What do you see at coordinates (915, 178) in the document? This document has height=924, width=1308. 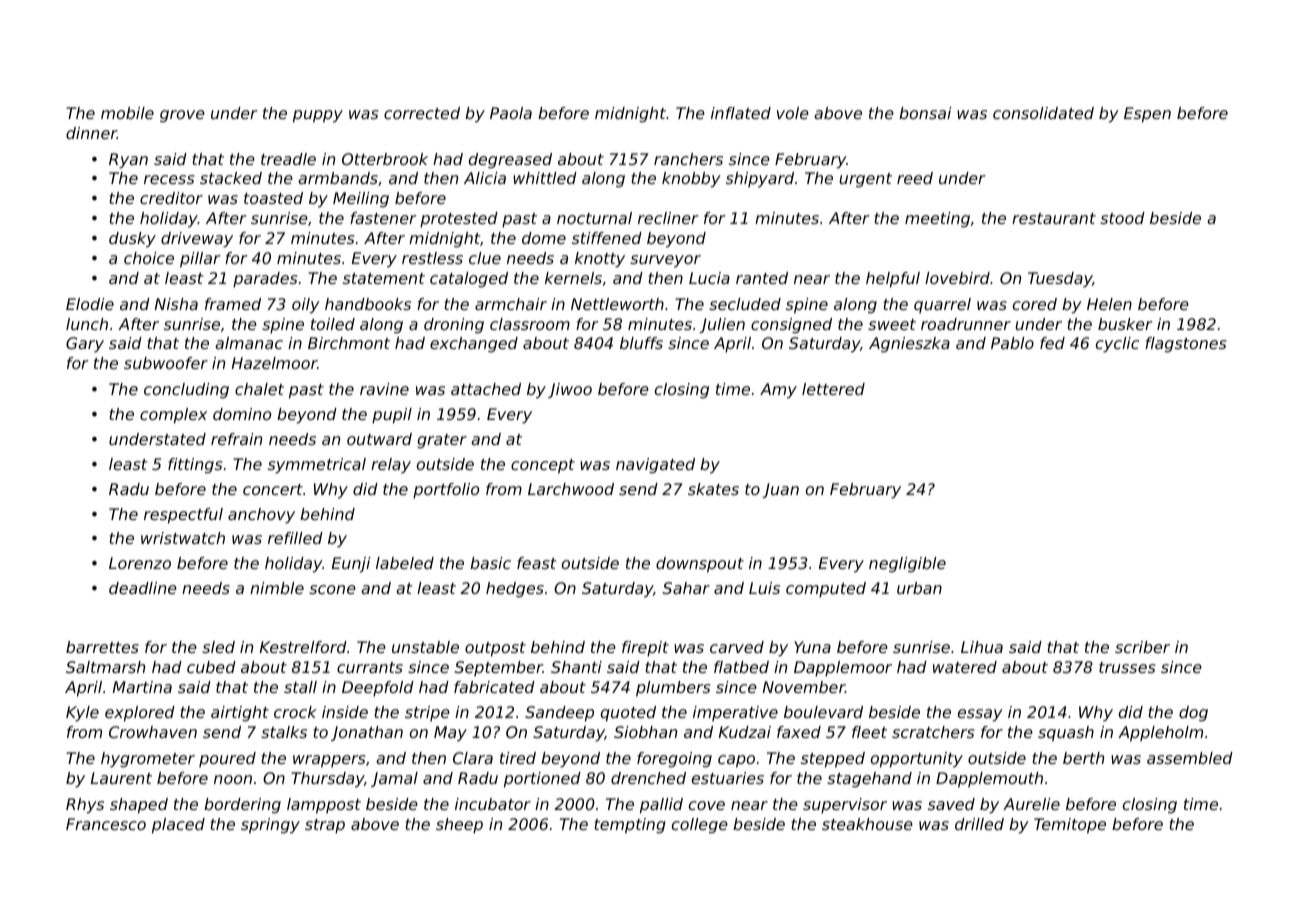 I see `reed` at bounding box center [915, 178].
